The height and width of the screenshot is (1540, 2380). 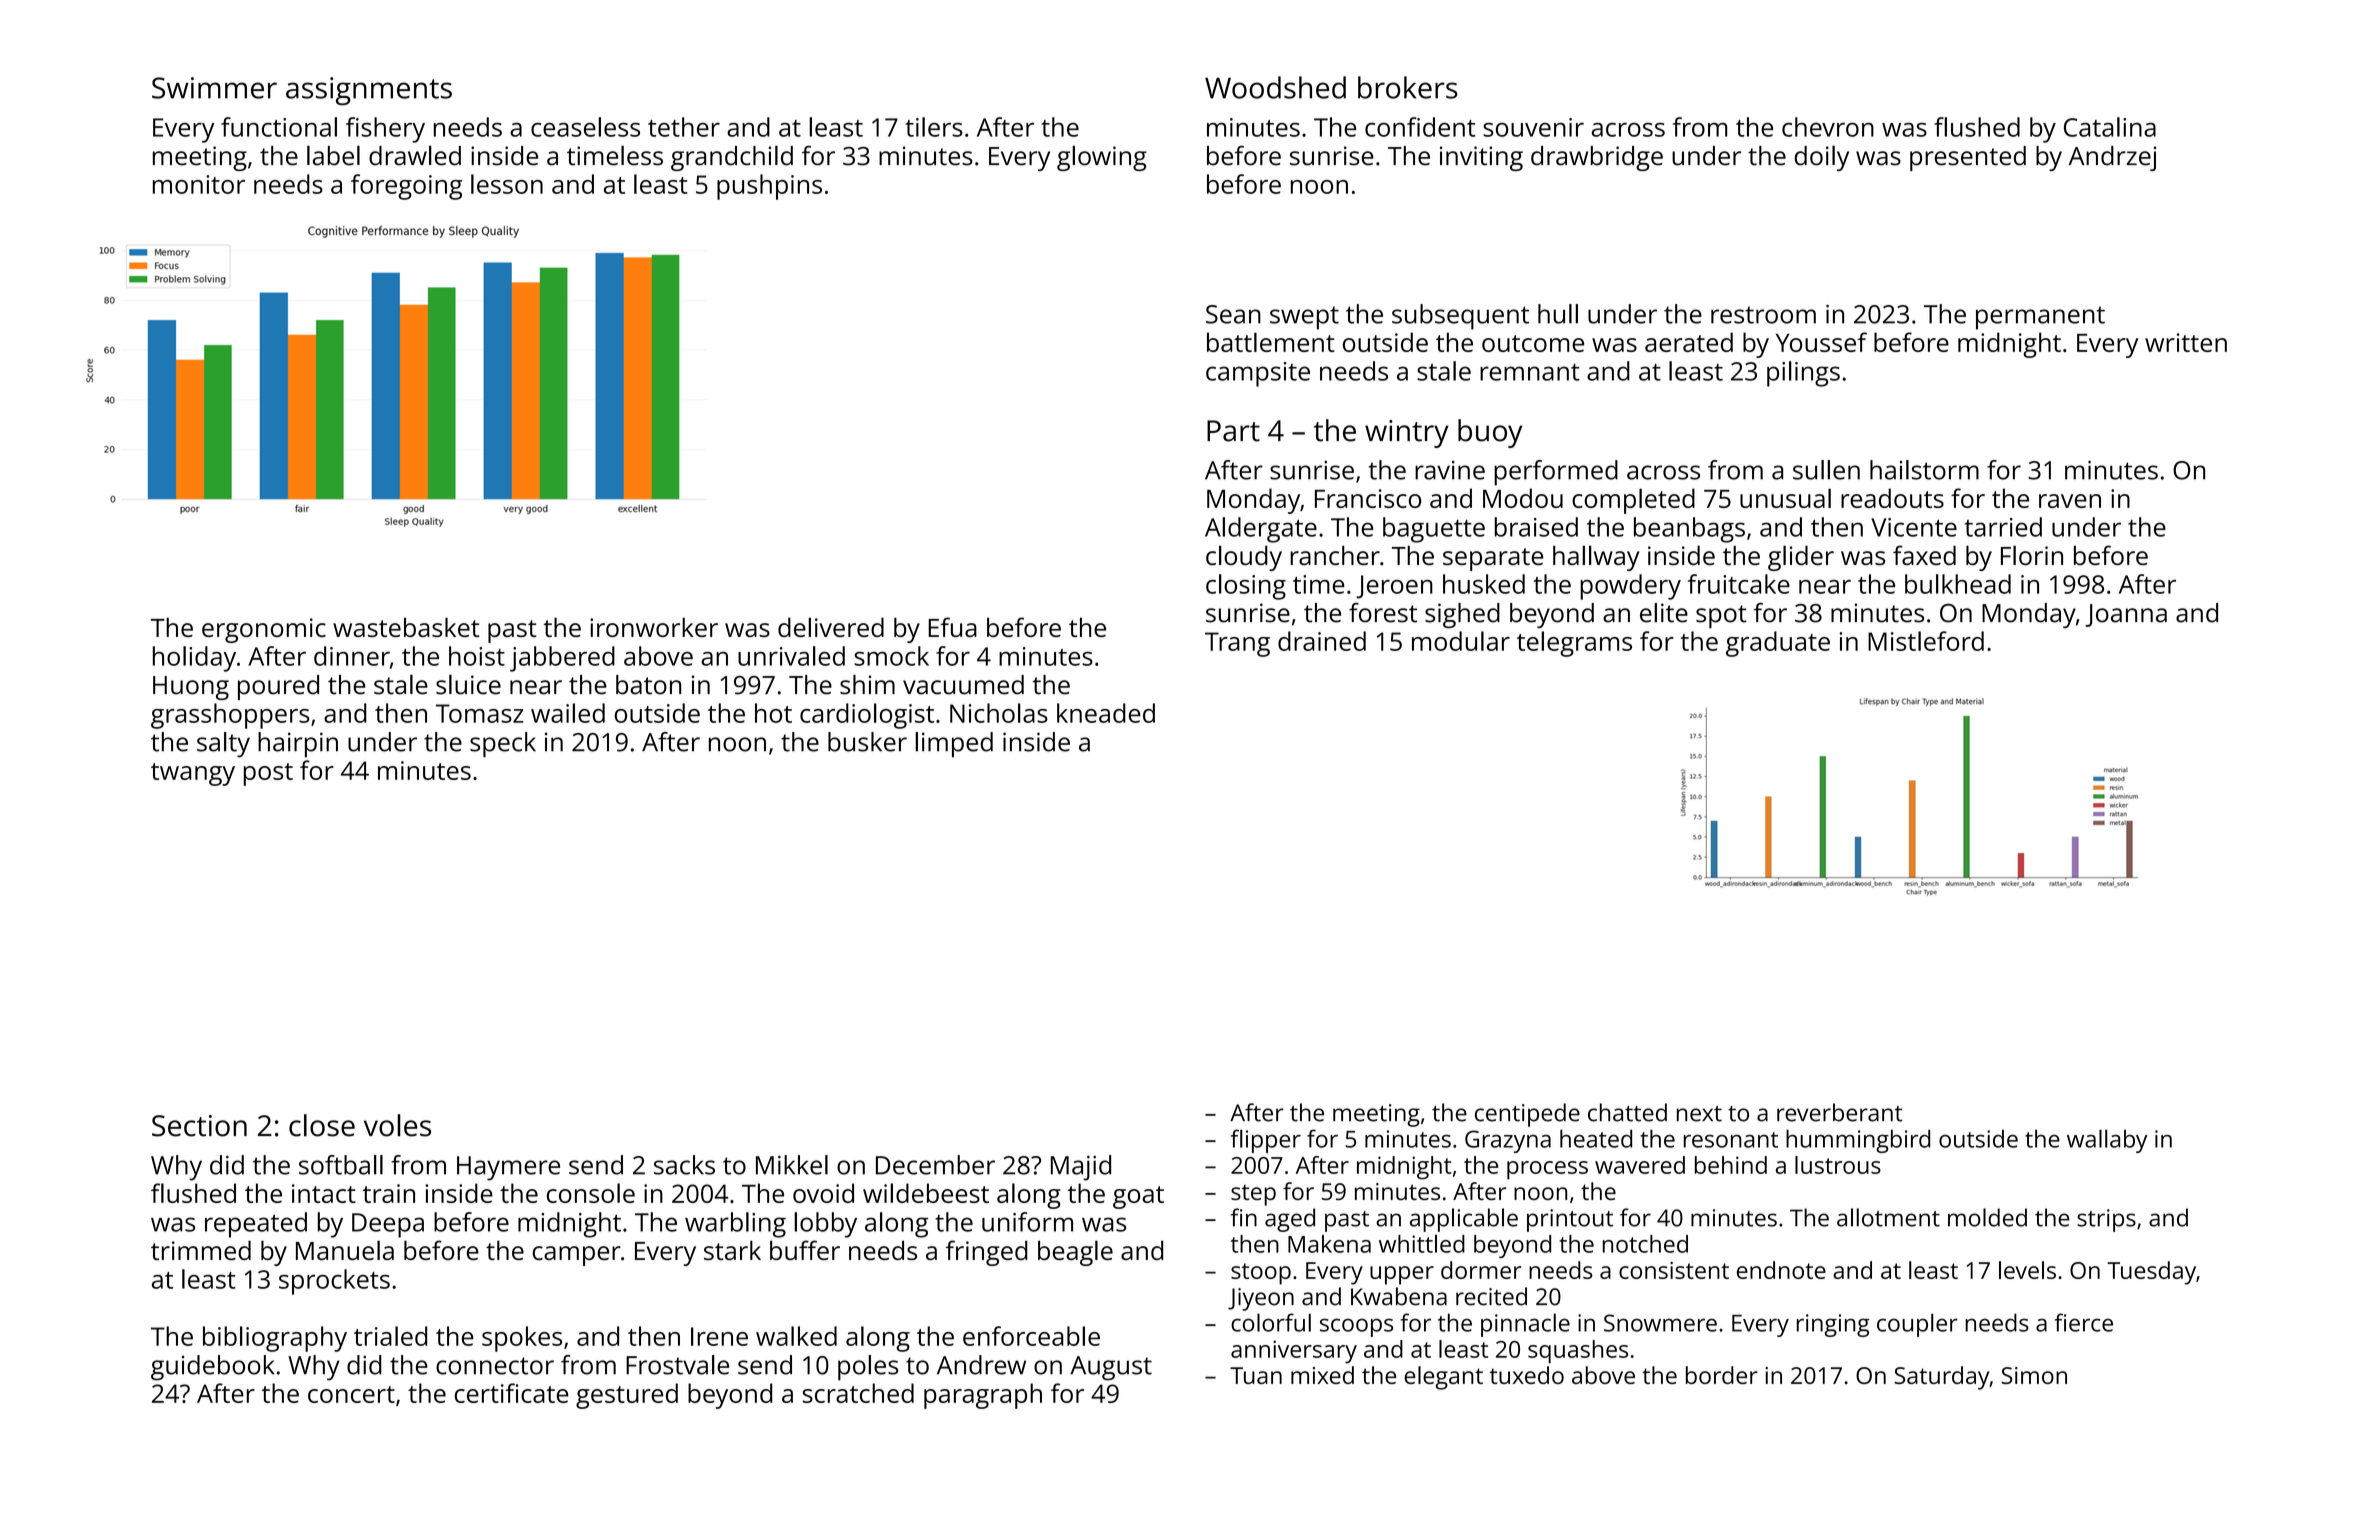 What do you see at coordinates (2112, 158) in the screenshot?
I see `Andrzej` at bounding box center [2112, 158].
